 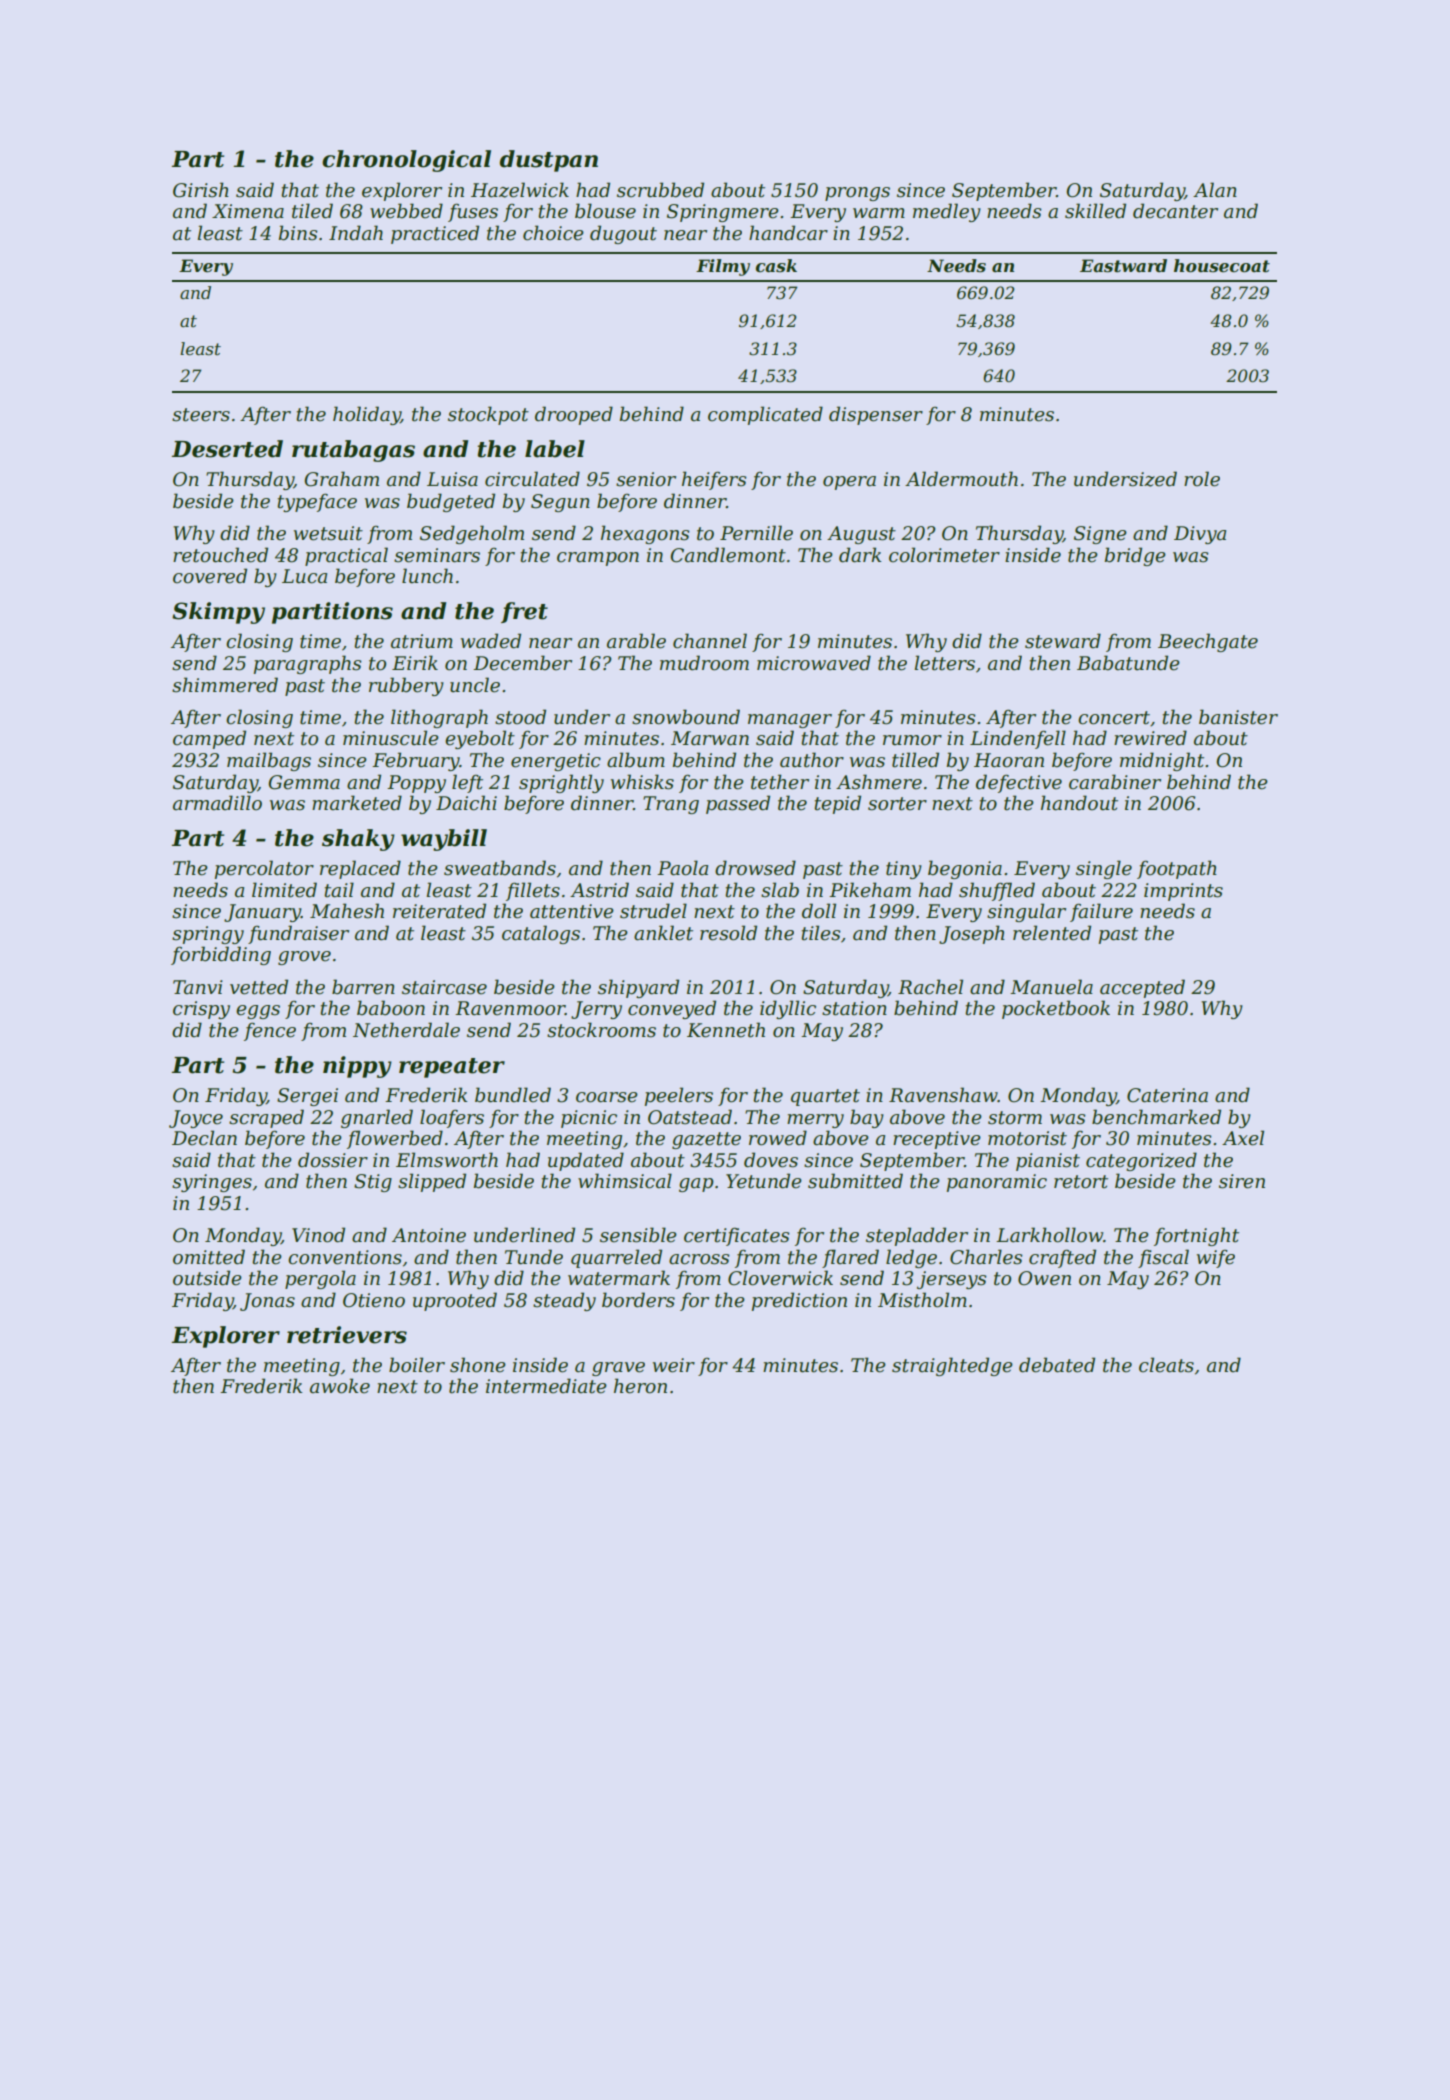 What do you see at coordinates (391, 738) in the document?
I see `minuscule` at bounding box center [391, 738].
